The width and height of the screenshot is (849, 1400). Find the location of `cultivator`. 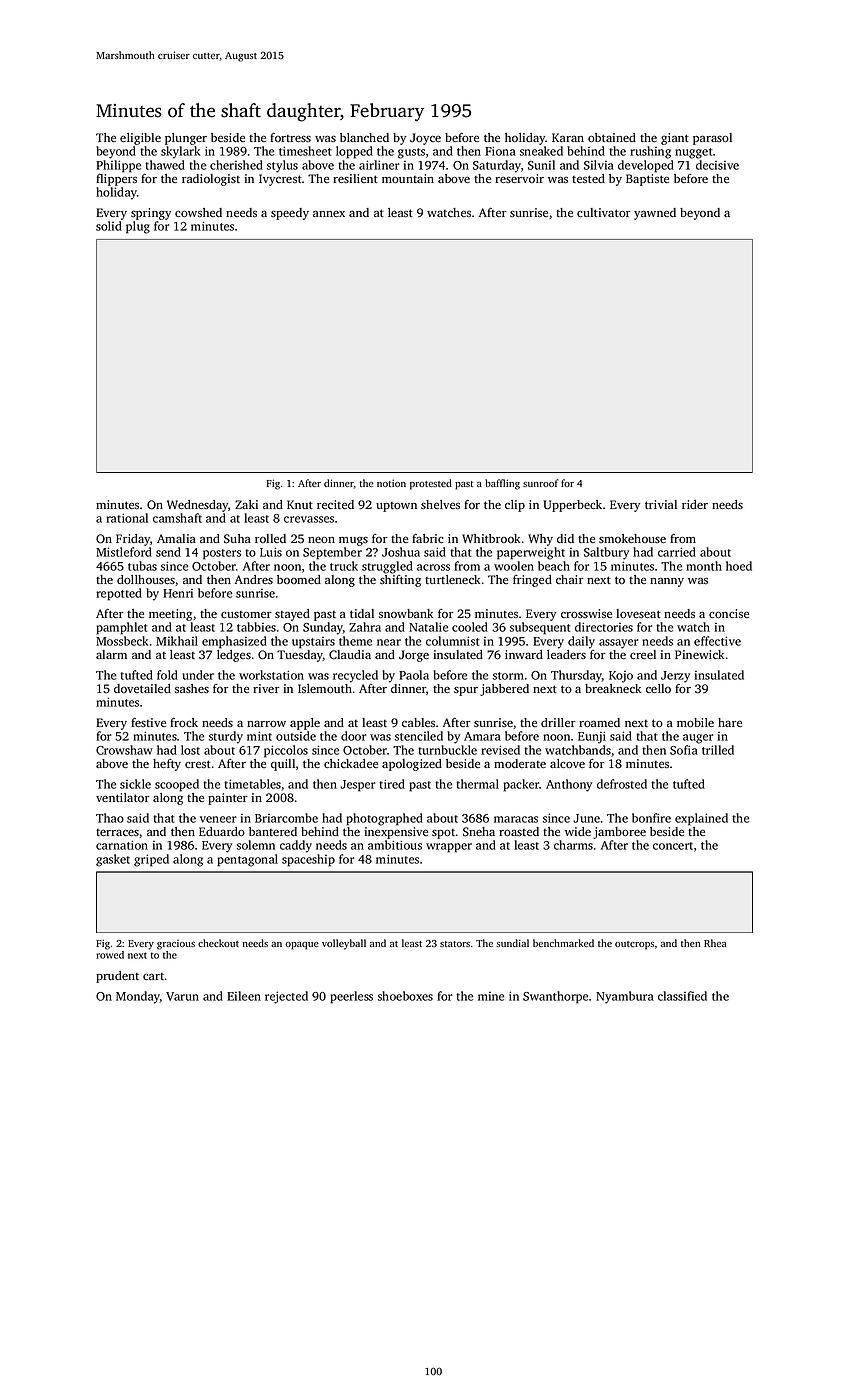

cultivator is located at coordinates (604, 212).
